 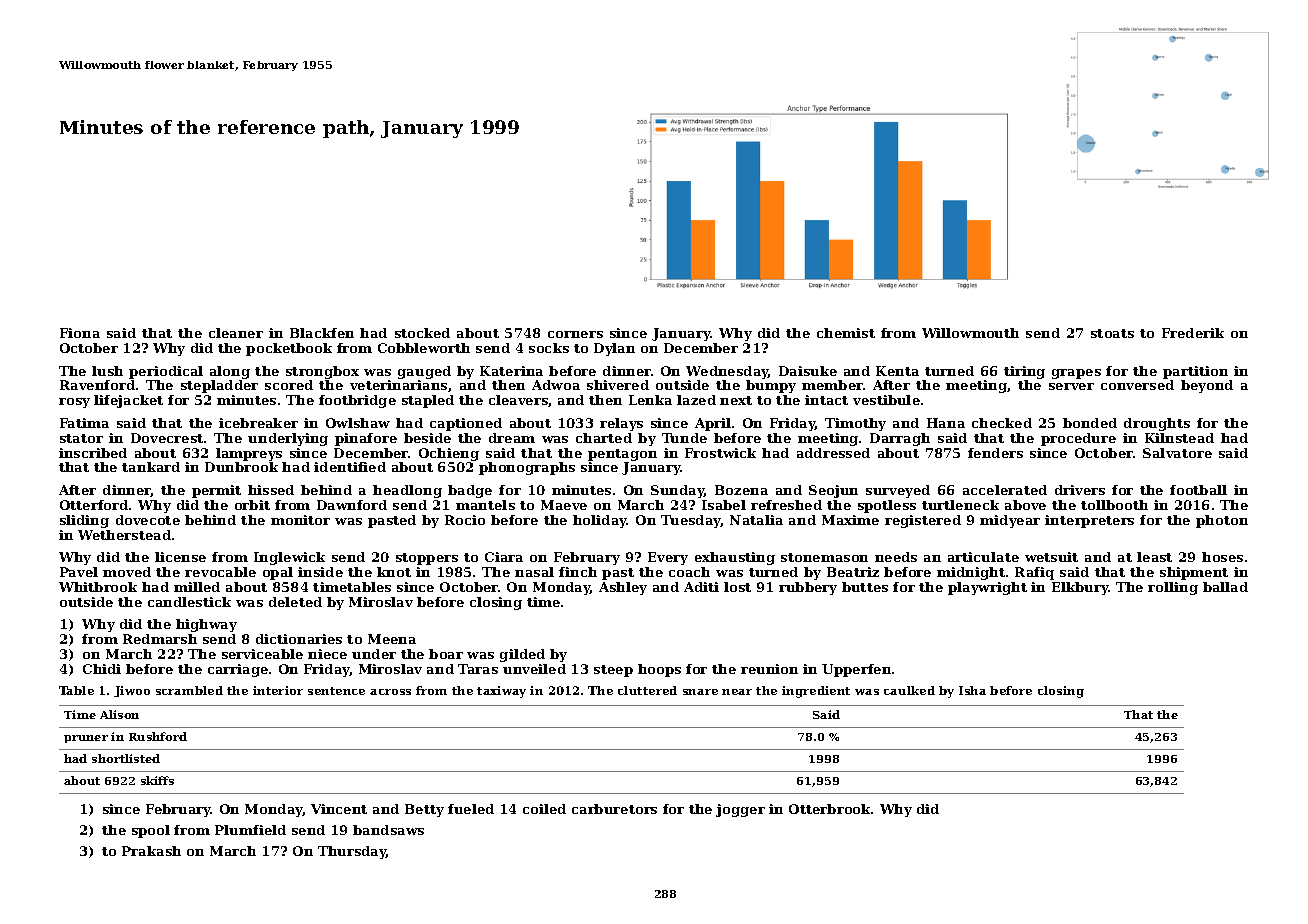 What do you see at coordinates (422, 333) in the screenshot?
I see `stocked` at bounding box center [422, 333].
